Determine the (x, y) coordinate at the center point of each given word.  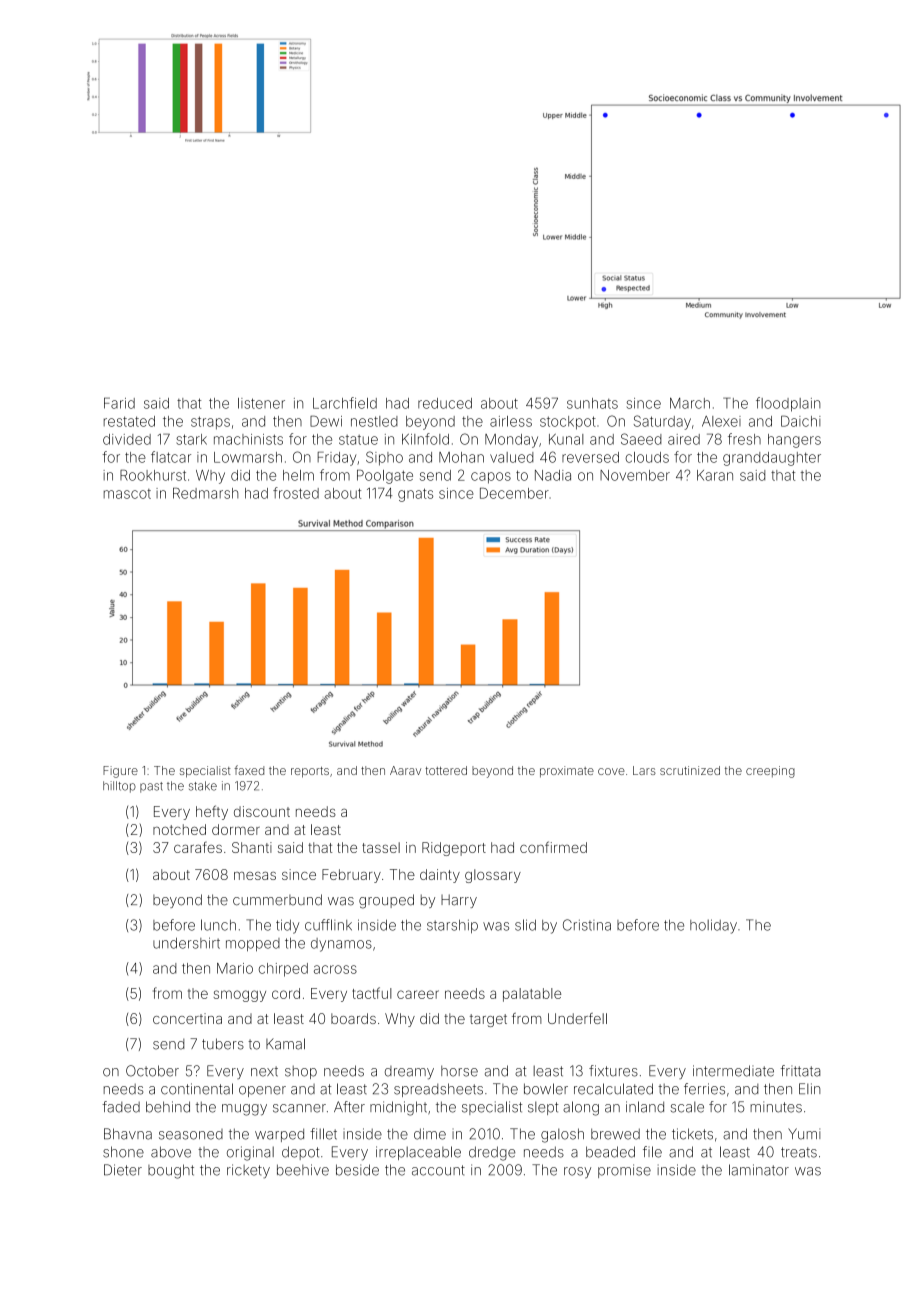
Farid (119, 403)
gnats (415, 495)
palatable (532, 995)
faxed (249, 770)
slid (525, 925)
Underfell (577, 1018)
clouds (647, 457)
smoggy (240, 996)
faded (121, 1107)
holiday (713, 926)
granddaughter (772, 459)
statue (358, 440)
